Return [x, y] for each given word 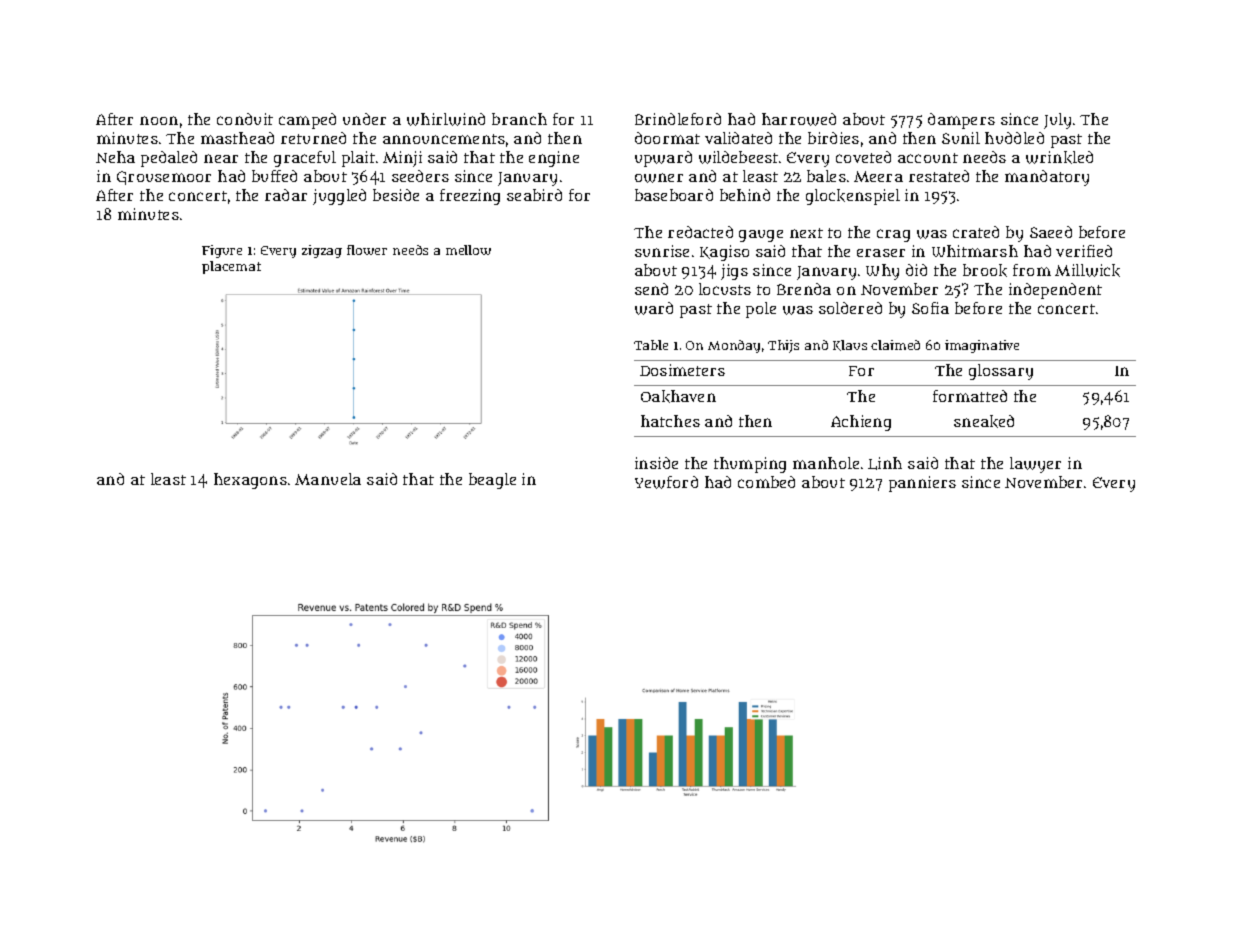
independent [1055, 291]
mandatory [1047, 178]
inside [656, 463]
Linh [885, 463]
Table [651, 345]
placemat [231, 267]
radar [286, 195]
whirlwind [446, 119]
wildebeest [738, 157]
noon [159, 120]
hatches [670, 421]
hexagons [250, 481]
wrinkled [1059, 157]
